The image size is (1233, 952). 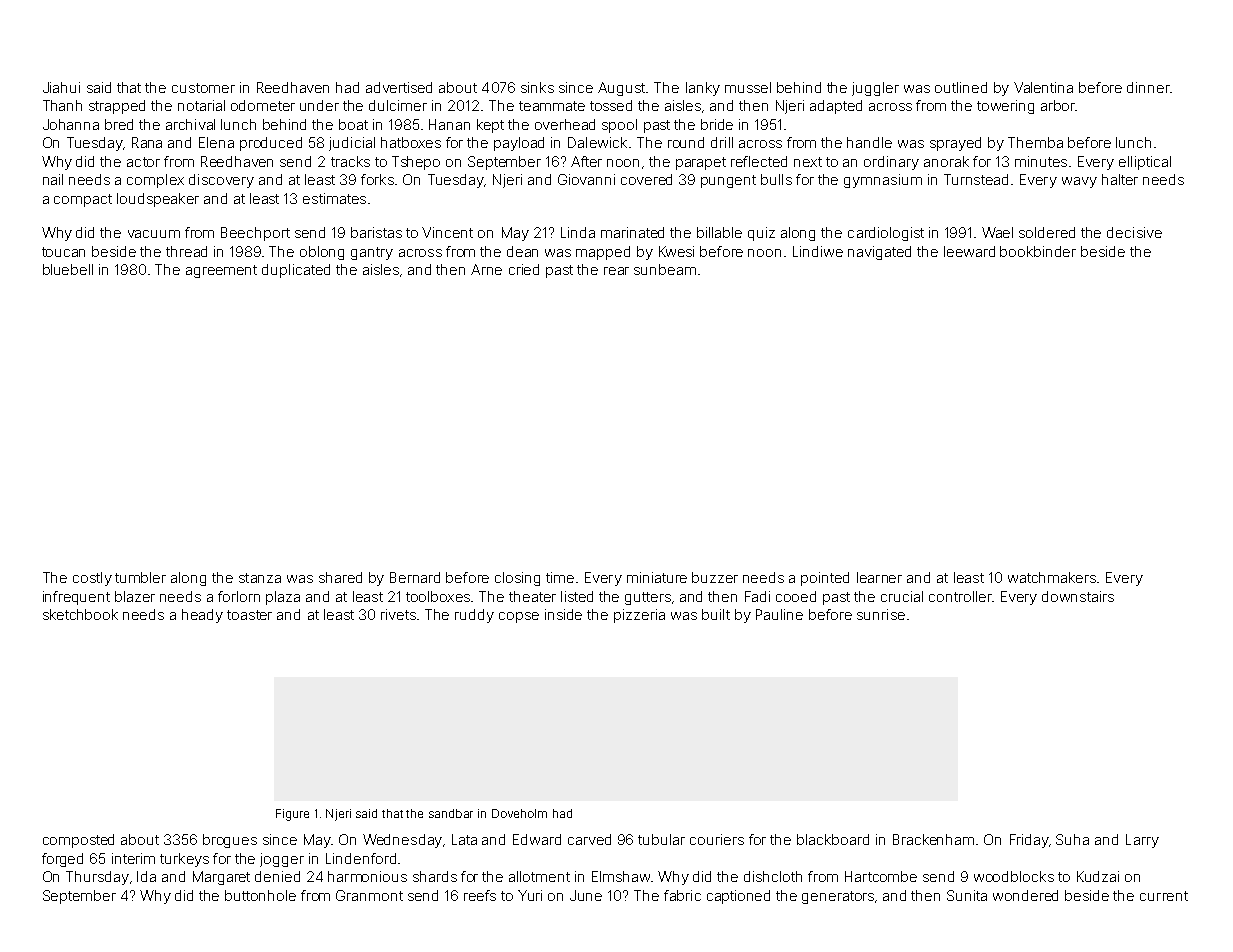 I want to click on shared, so click(x=340, y=577).
